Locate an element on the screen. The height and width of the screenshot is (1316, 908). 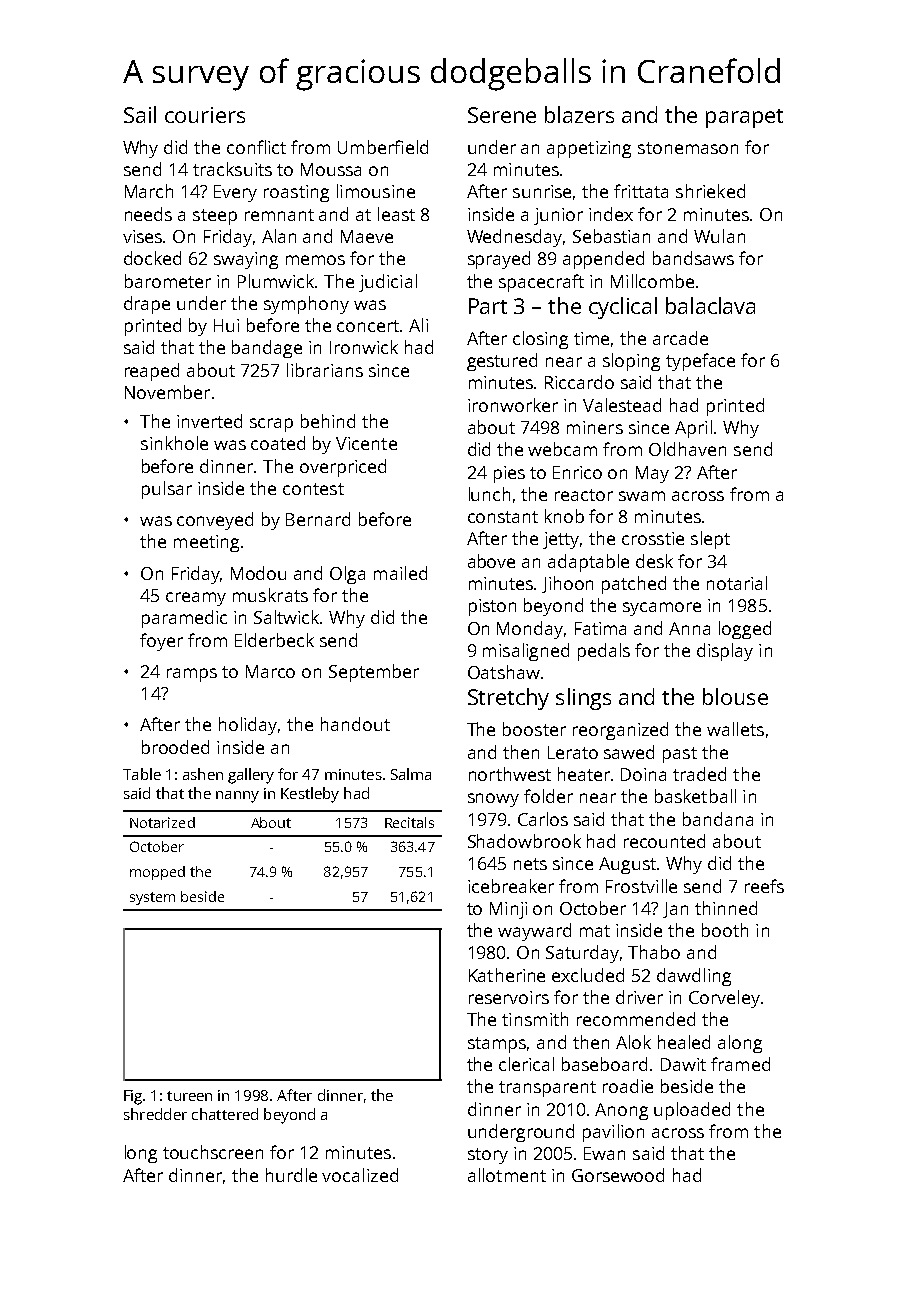
past is located at coordinates (680, 755).
